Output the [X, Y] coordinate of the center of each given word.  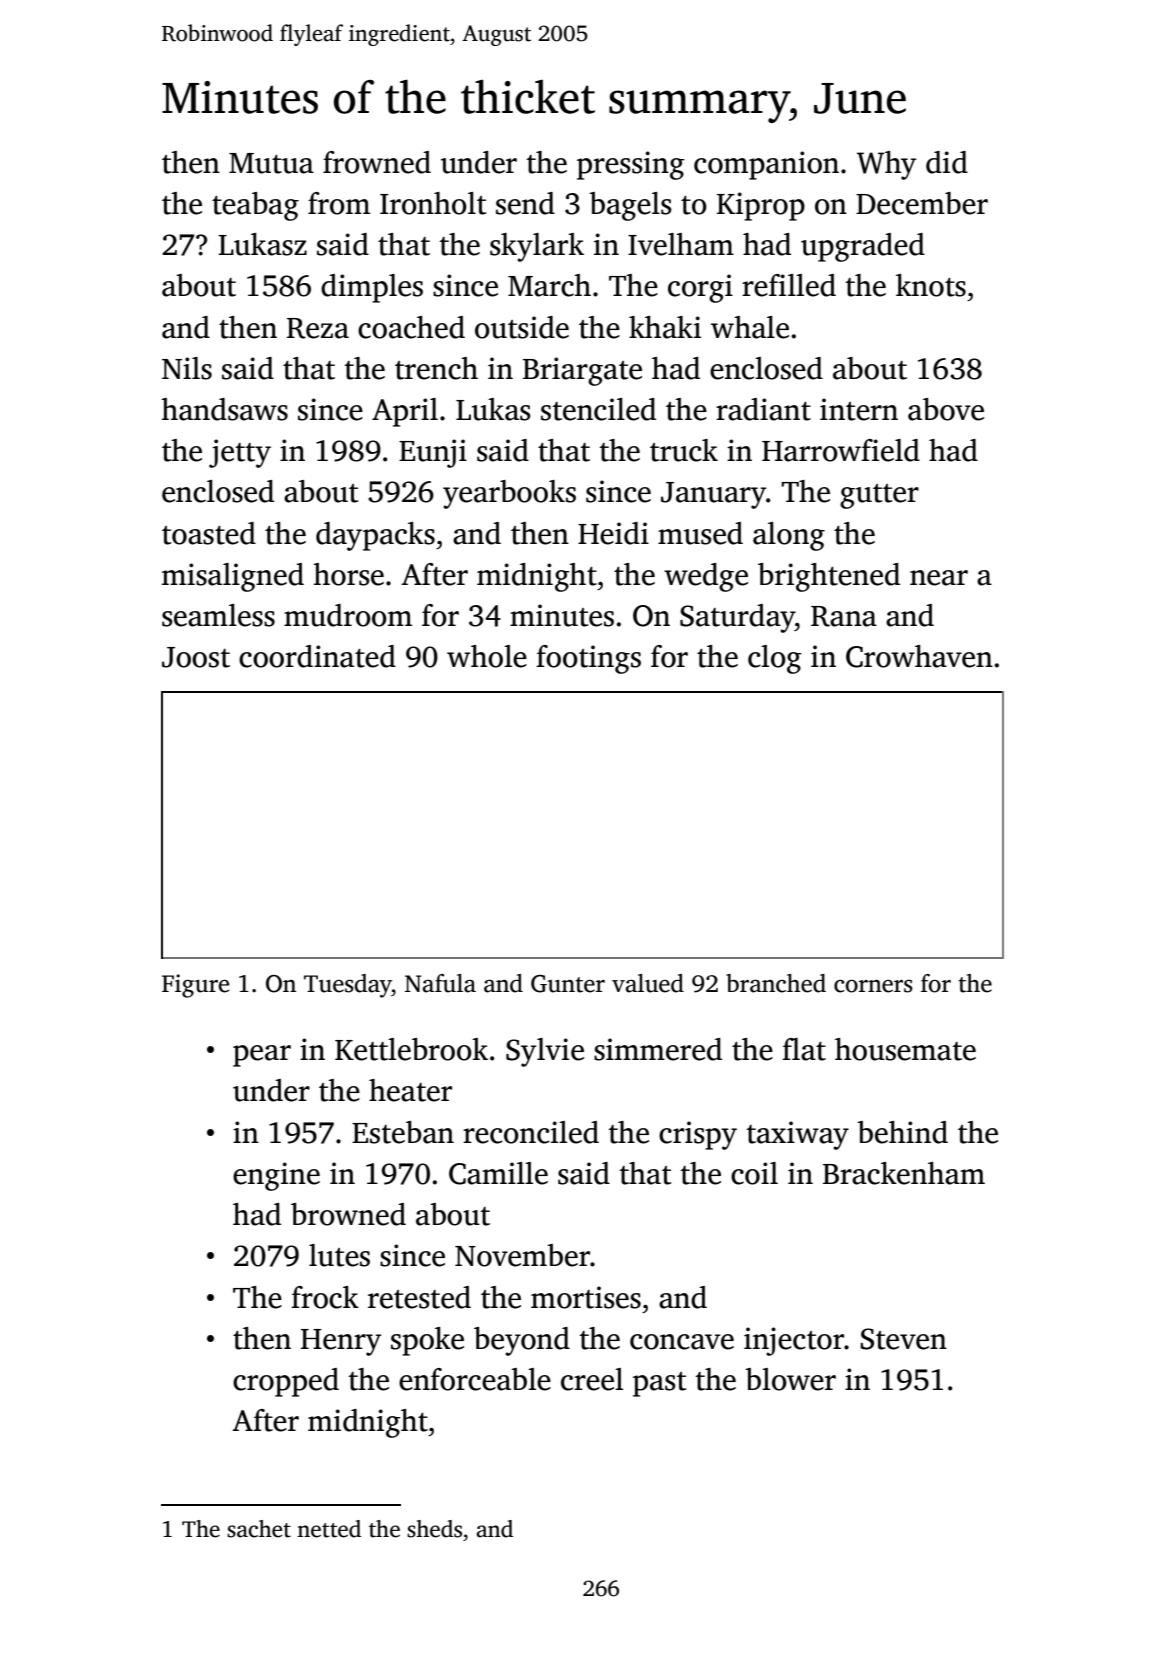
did [947, 162]
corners [873, 986]
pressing [631, 165]
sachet [259, 1529]
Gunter [568, 984]
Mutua [271, 163]
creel [592, 1379]
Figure [195, 986]
